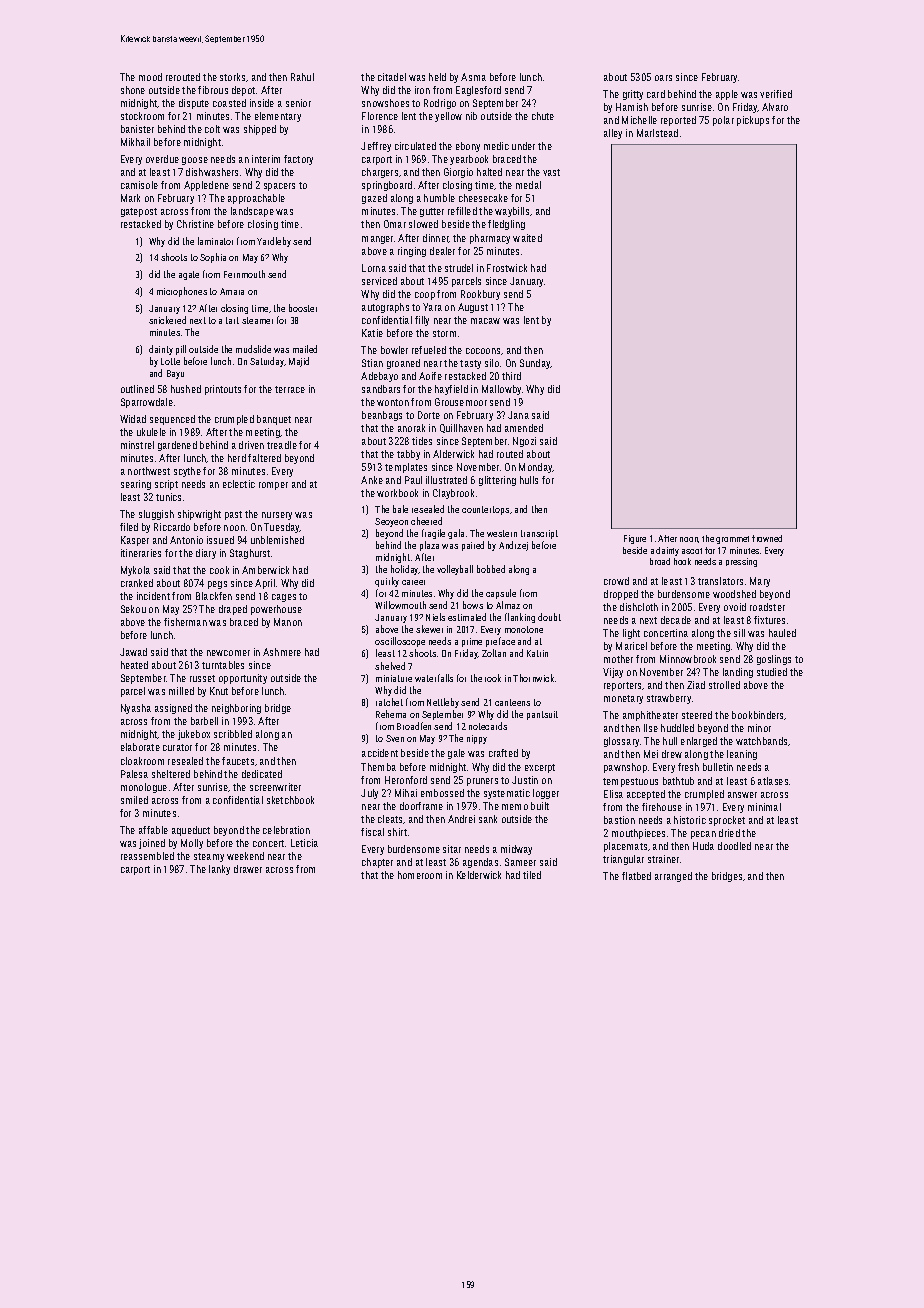 The width and height of the screenshot is (924, 1308). What do you see at coordinates (302, 77) in the screenshot?
I see `Rahul` at bounding box center [302, 77].
